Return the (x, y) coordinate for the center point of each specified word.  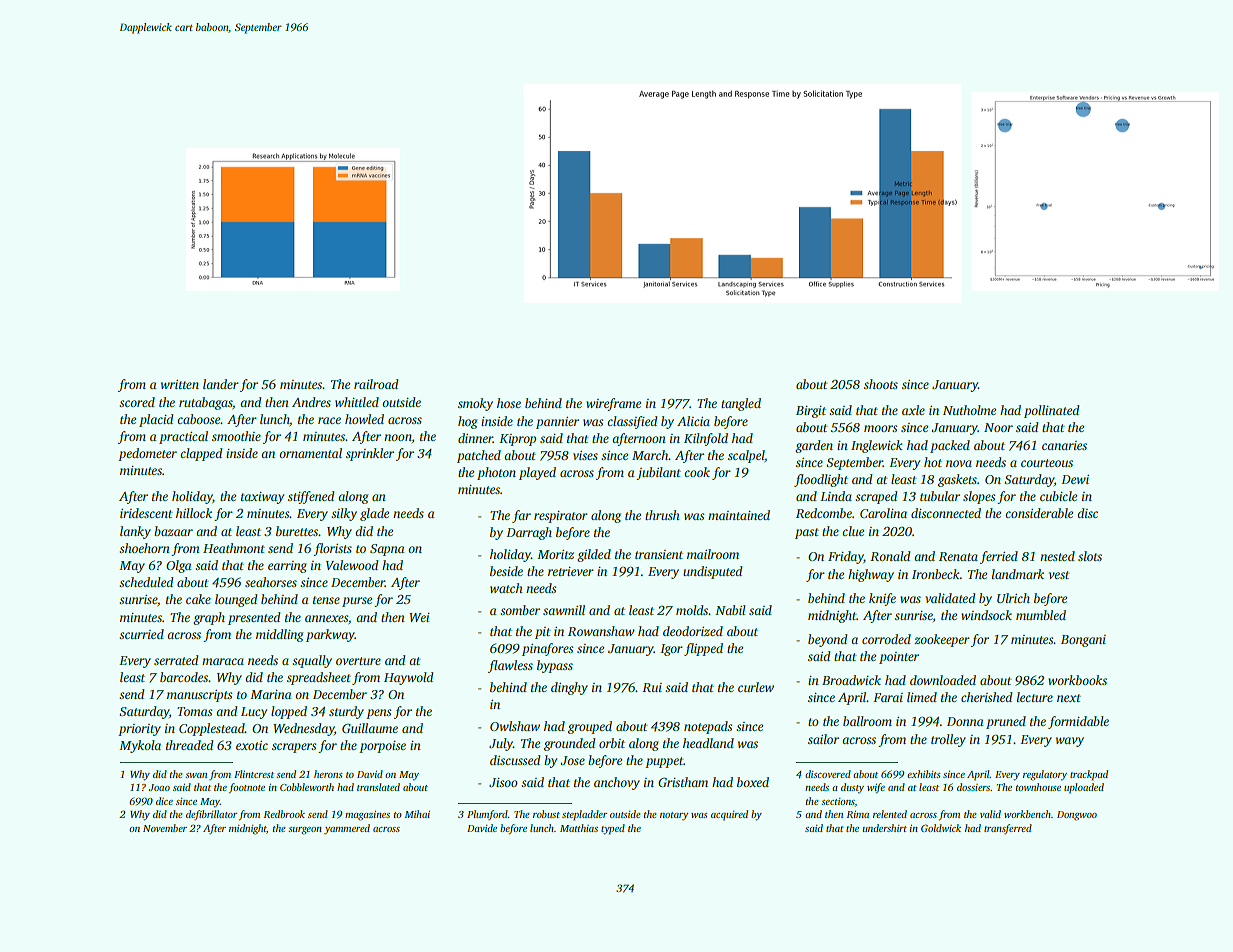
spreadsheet (319, 678)
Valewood (352, 565)
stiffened (311, 497)
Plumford (487, 815)
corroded (886, 639)
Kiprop (517, 440)
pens (378, 714)
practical (183, 437)
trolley (948, 740)
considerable (1039, 513)
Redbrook (284, 814)
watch (506, 588)
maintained (739, 515)
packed (950, 446)
